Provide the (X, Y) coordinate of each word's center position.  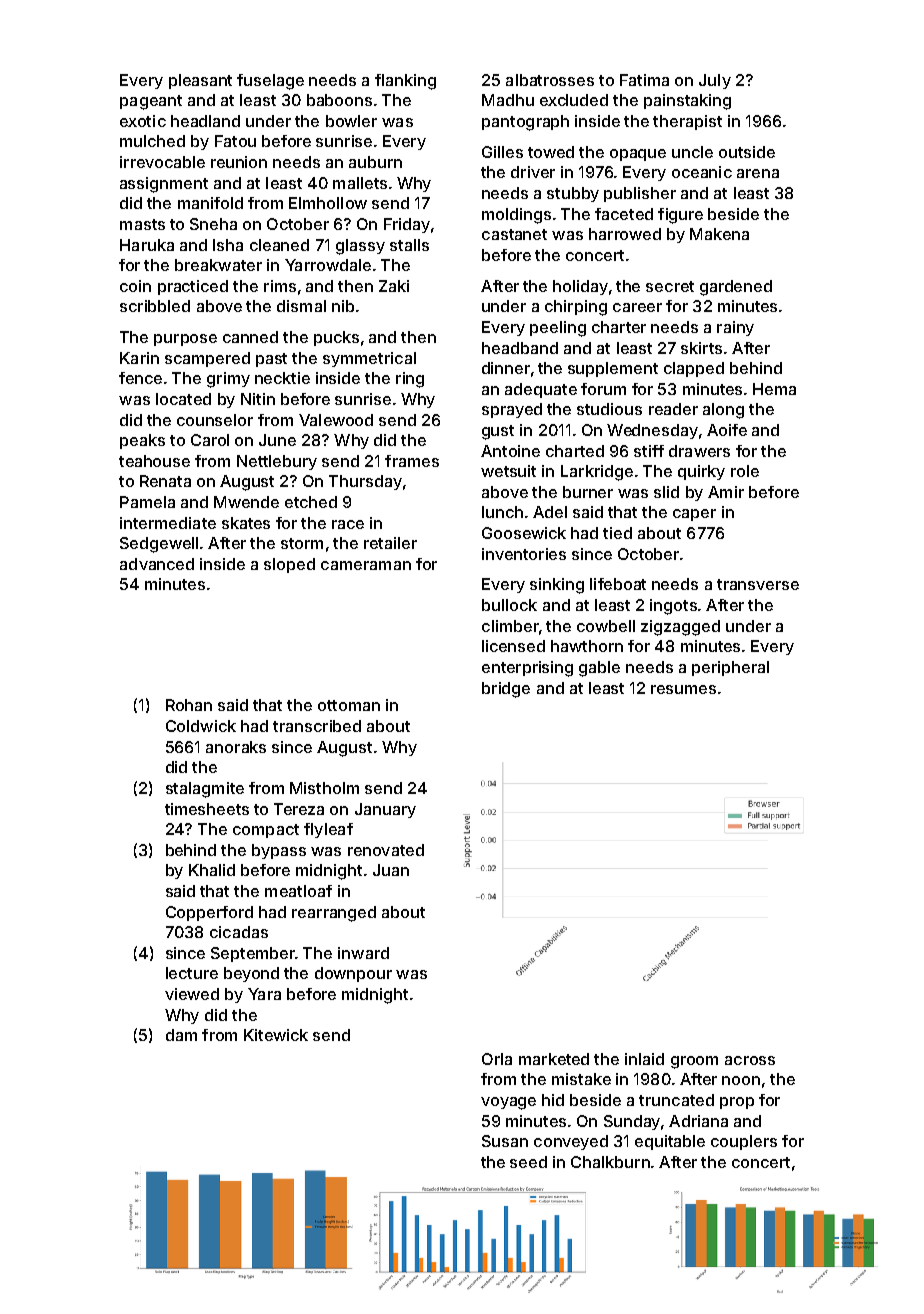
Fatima (644, 80)
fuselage (270, 82)
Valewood (336, 420)
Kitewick (276, 1035)
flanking (405, 82)
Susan (505, 1141)
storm (302, 543)
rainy (735, 328)
